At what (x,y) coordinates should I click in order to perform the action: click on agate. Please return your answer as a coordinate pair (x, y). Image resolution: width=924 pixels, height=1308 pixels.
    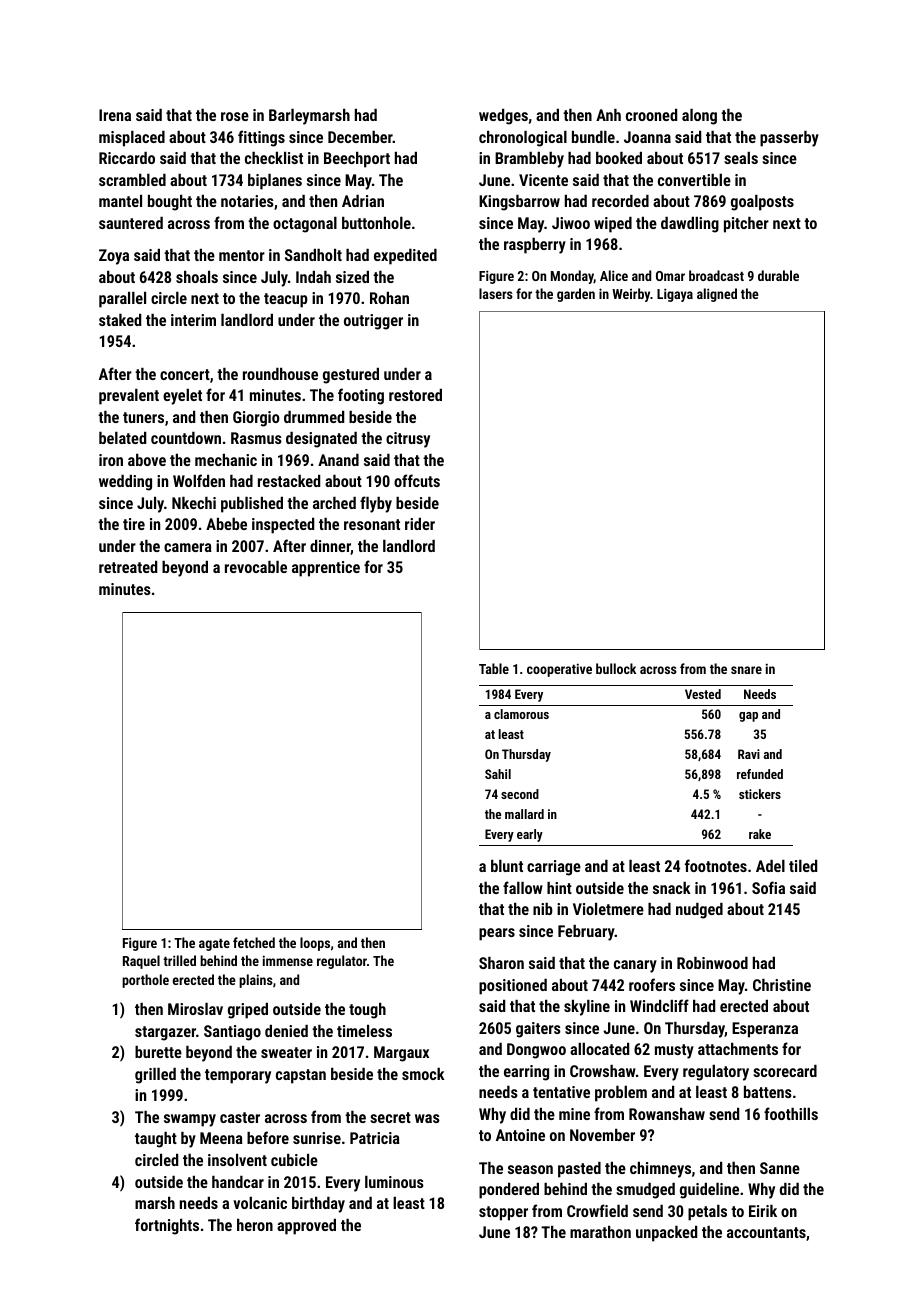
    Looking at the image, I should click on (214, 945).
